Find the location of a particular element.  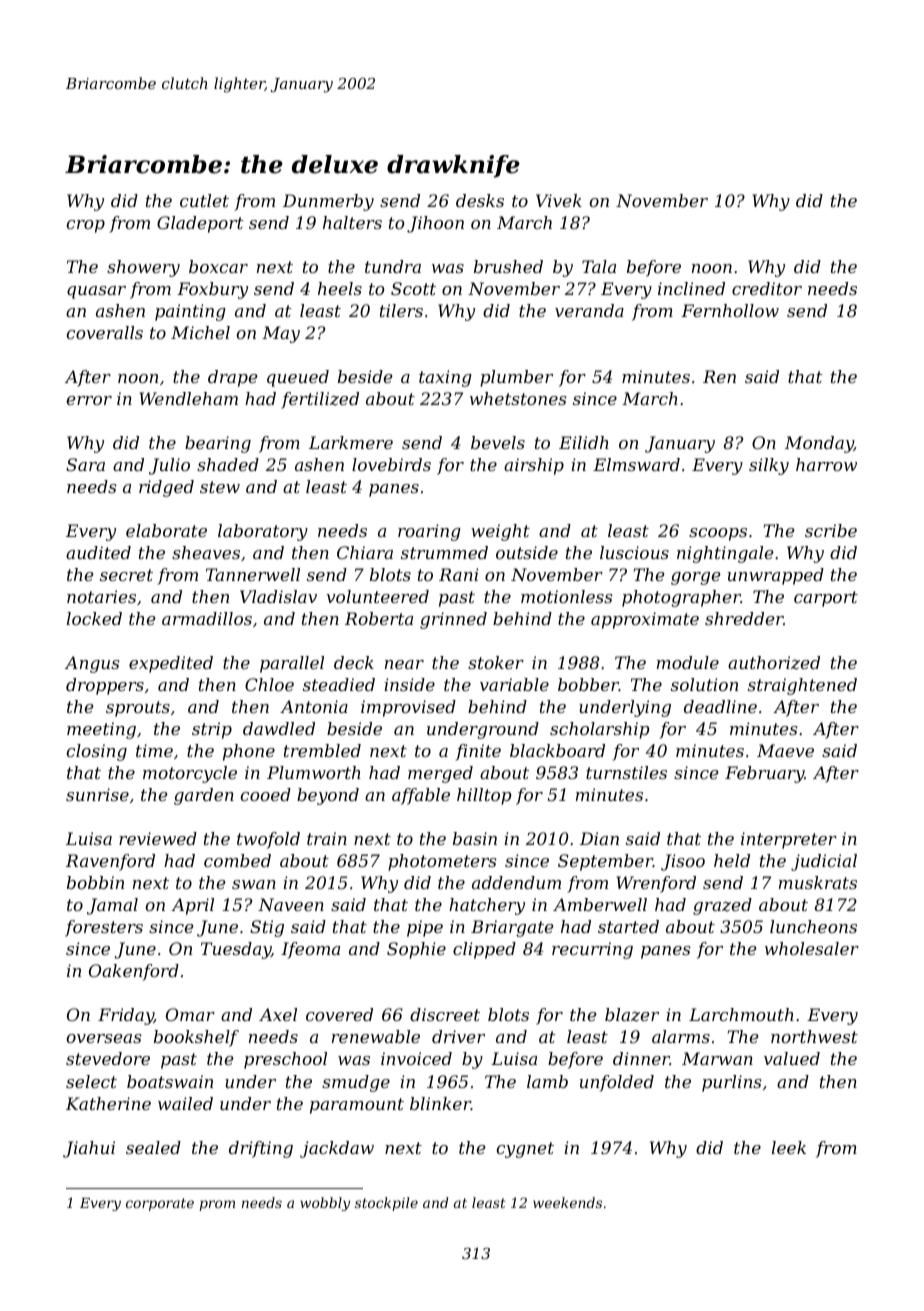

April is located at coordinates (192, 906).
